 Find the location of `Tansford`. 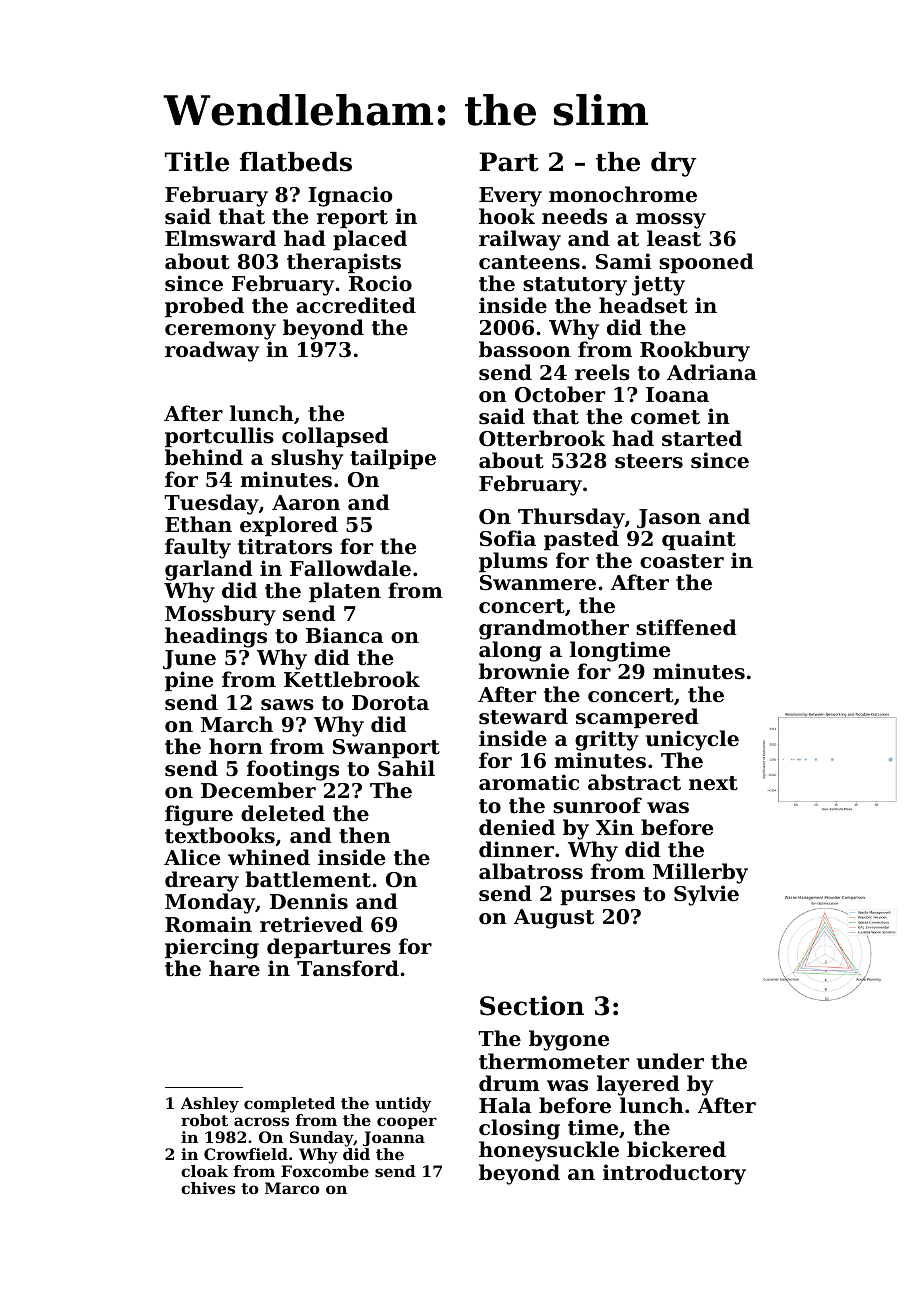

Tansford is located at coordinates (348, 968).
